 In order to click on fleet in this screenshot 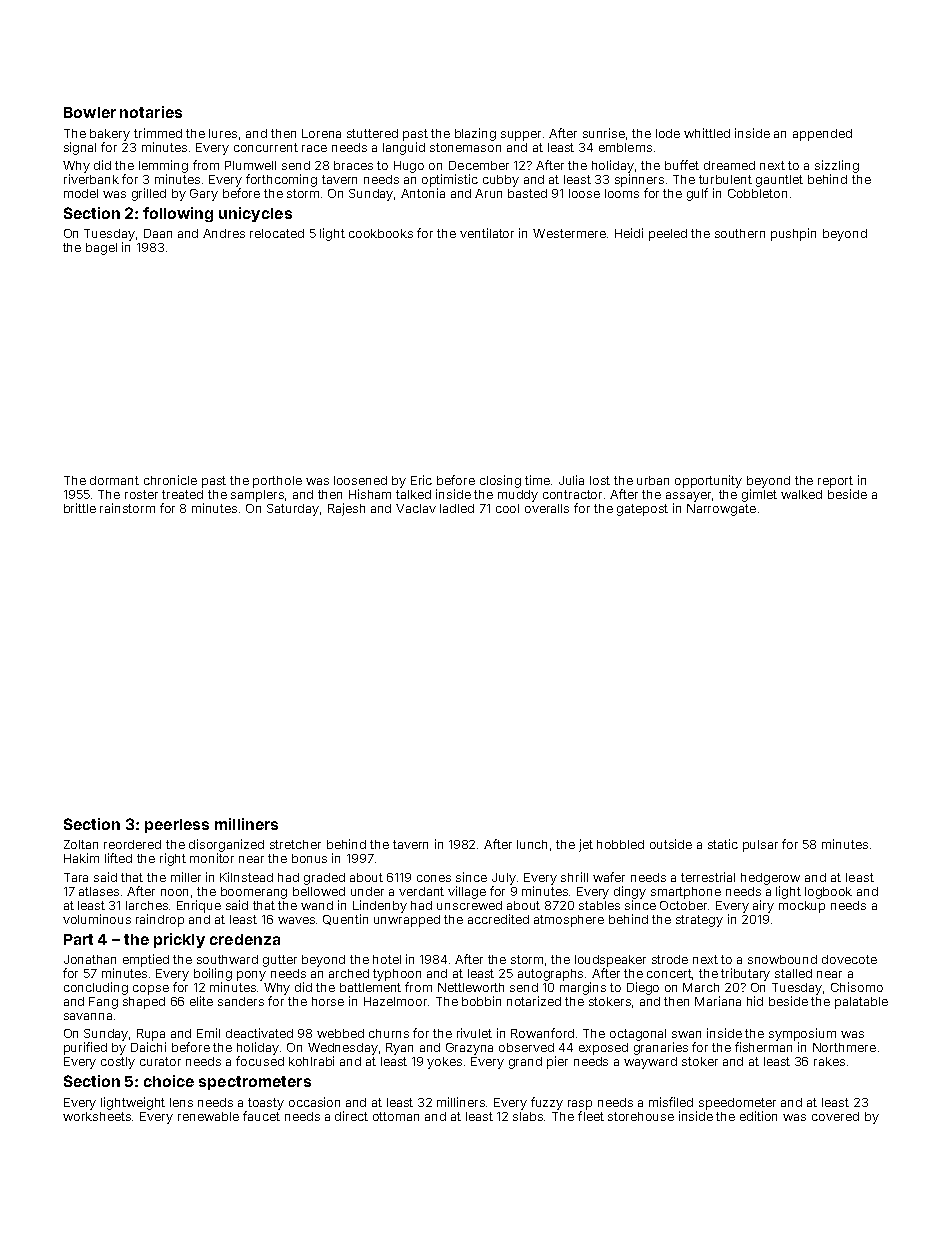, I will do `click(591, 1116)`.
